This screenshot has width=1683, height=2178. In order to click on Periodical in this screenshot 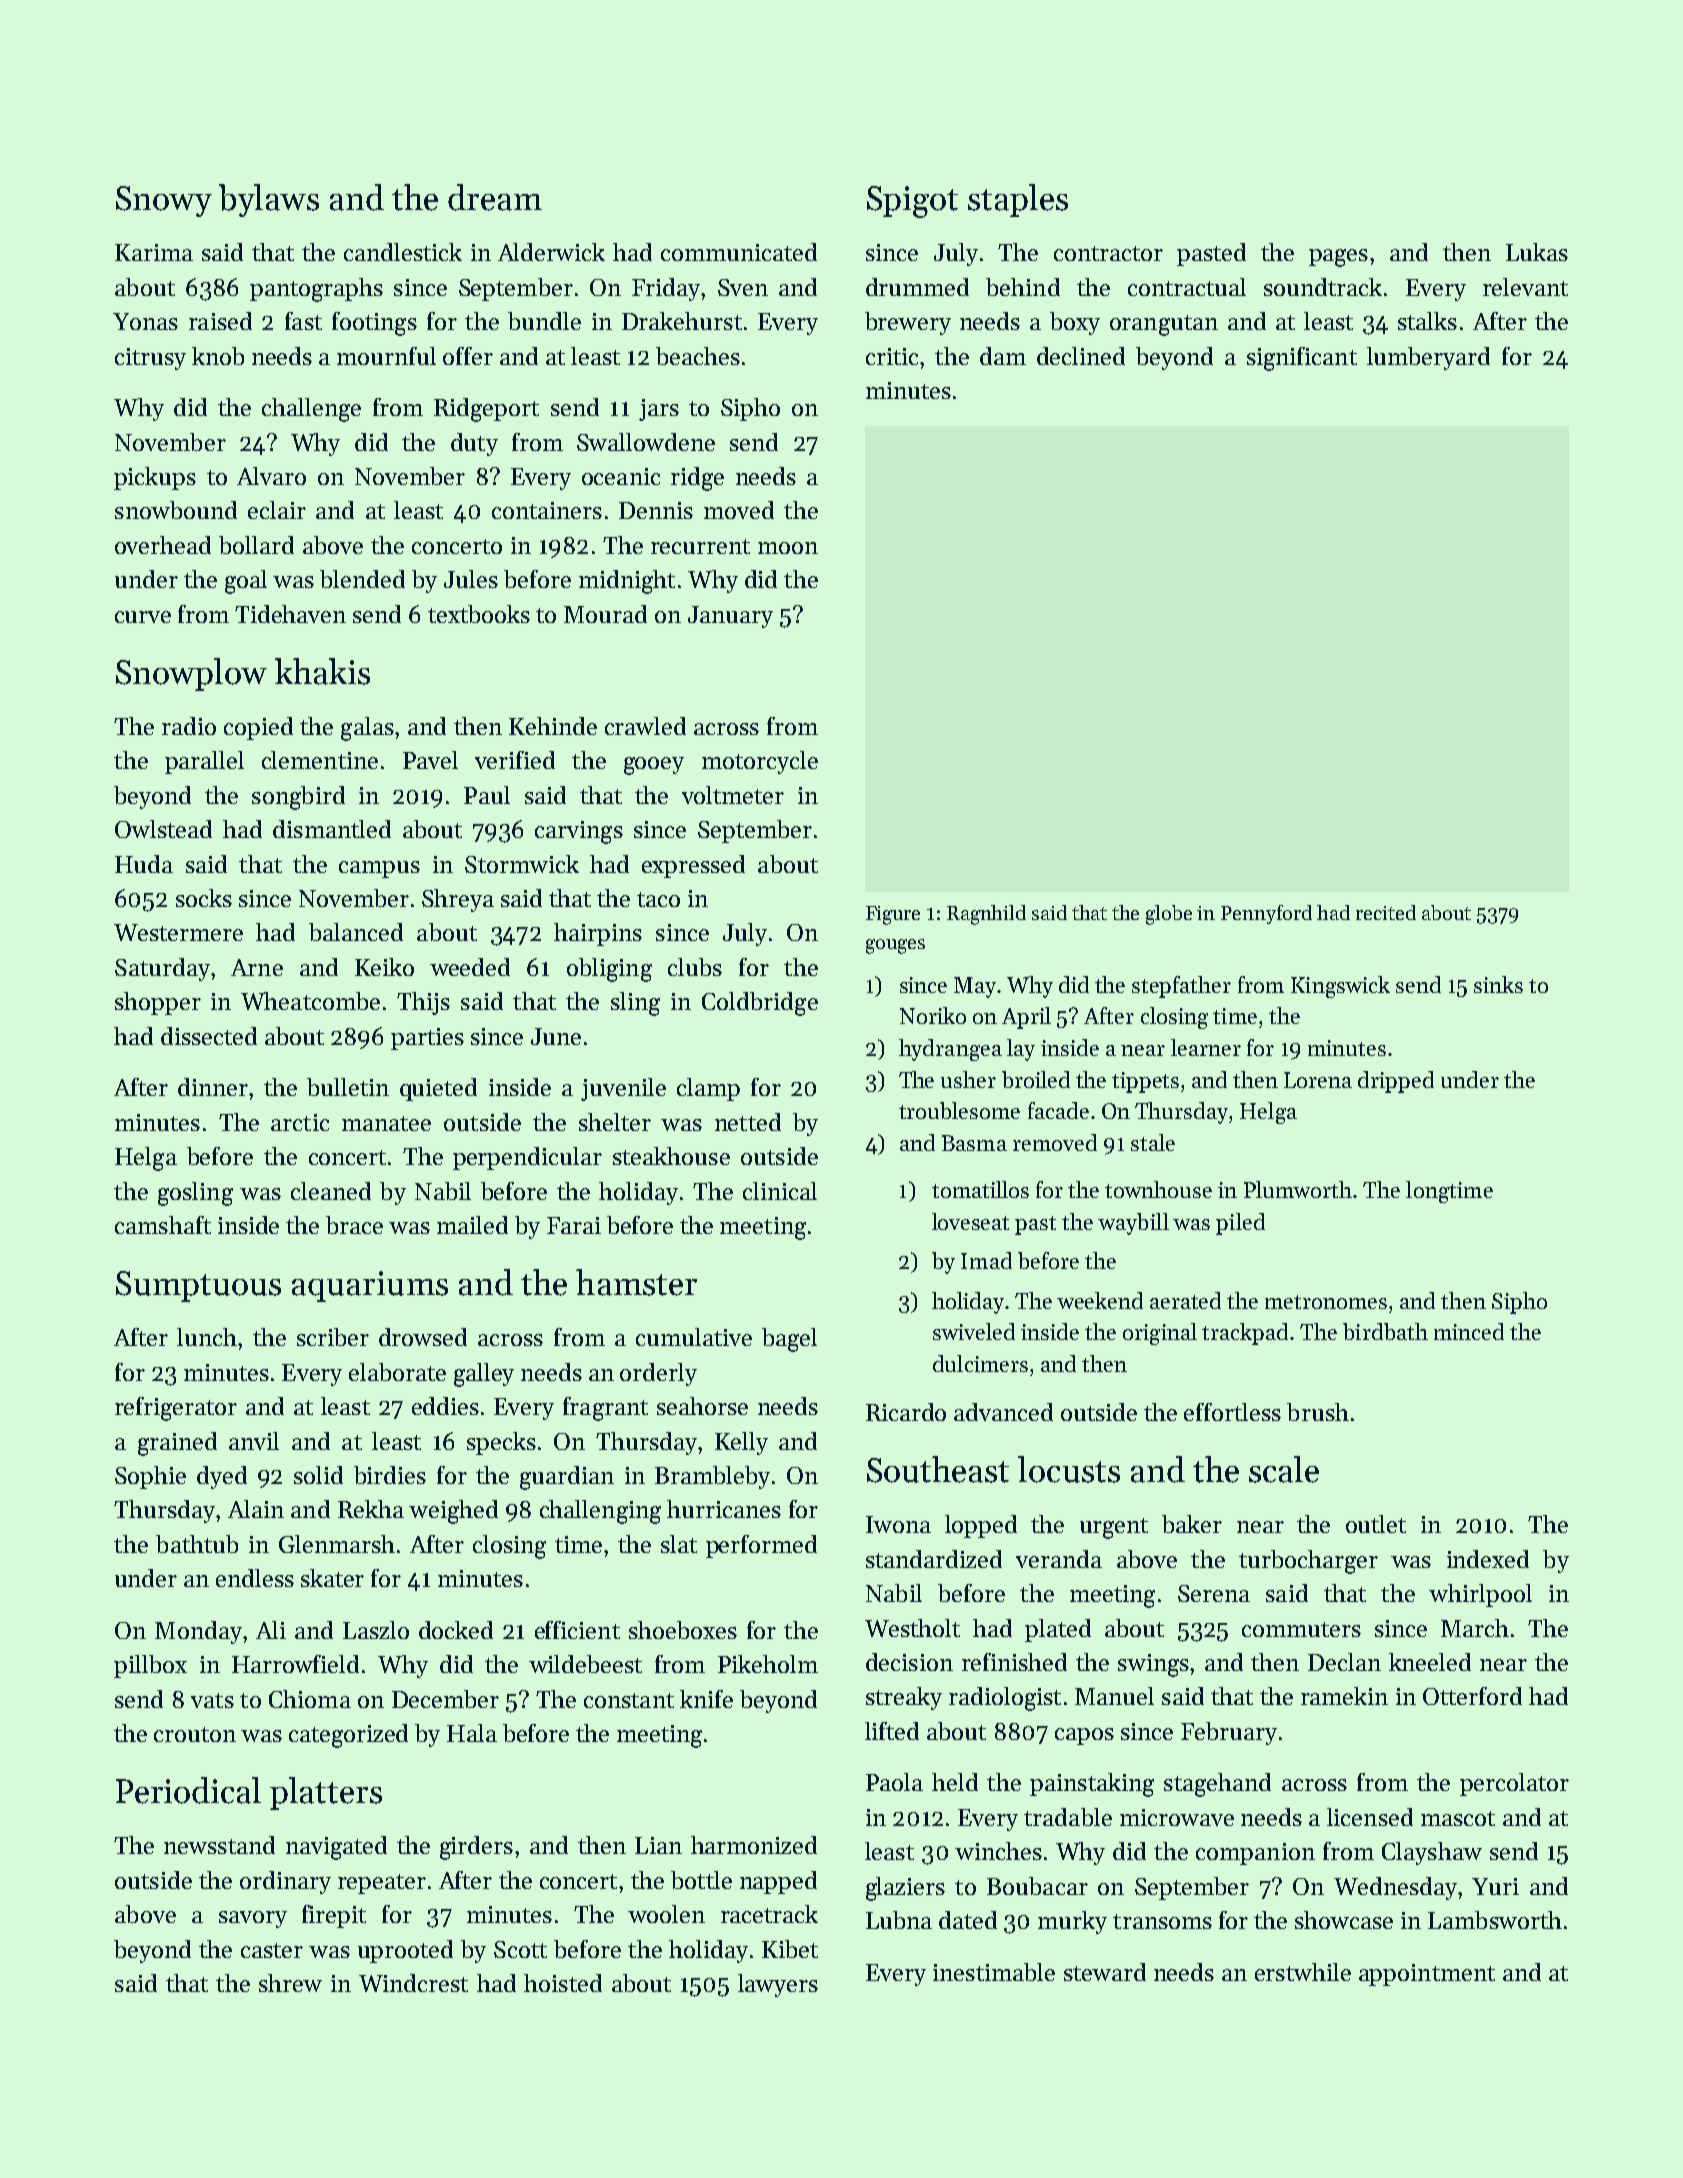, I will do `click(188, 1790)`.
